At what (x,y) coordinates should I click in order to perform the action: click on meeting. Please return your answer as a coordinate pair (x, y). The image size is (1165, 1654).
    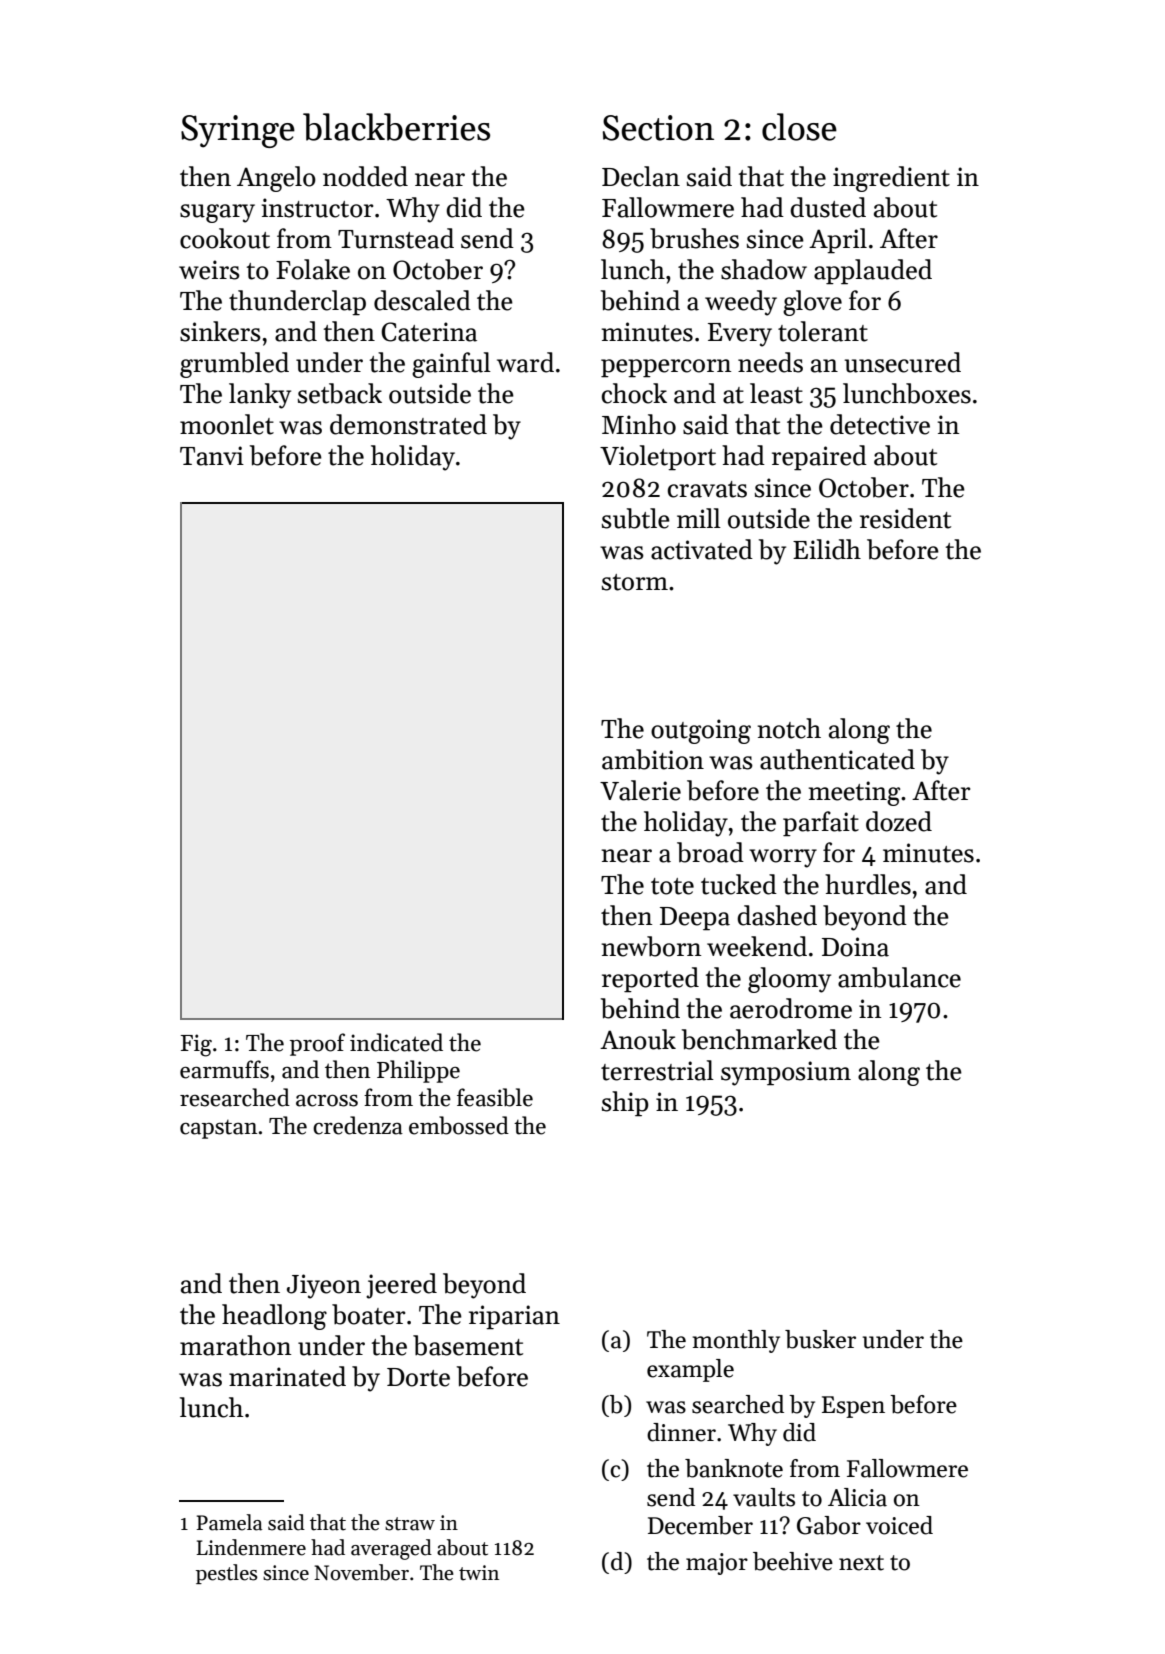
    Looking at the image, I should click on (854, 793).
